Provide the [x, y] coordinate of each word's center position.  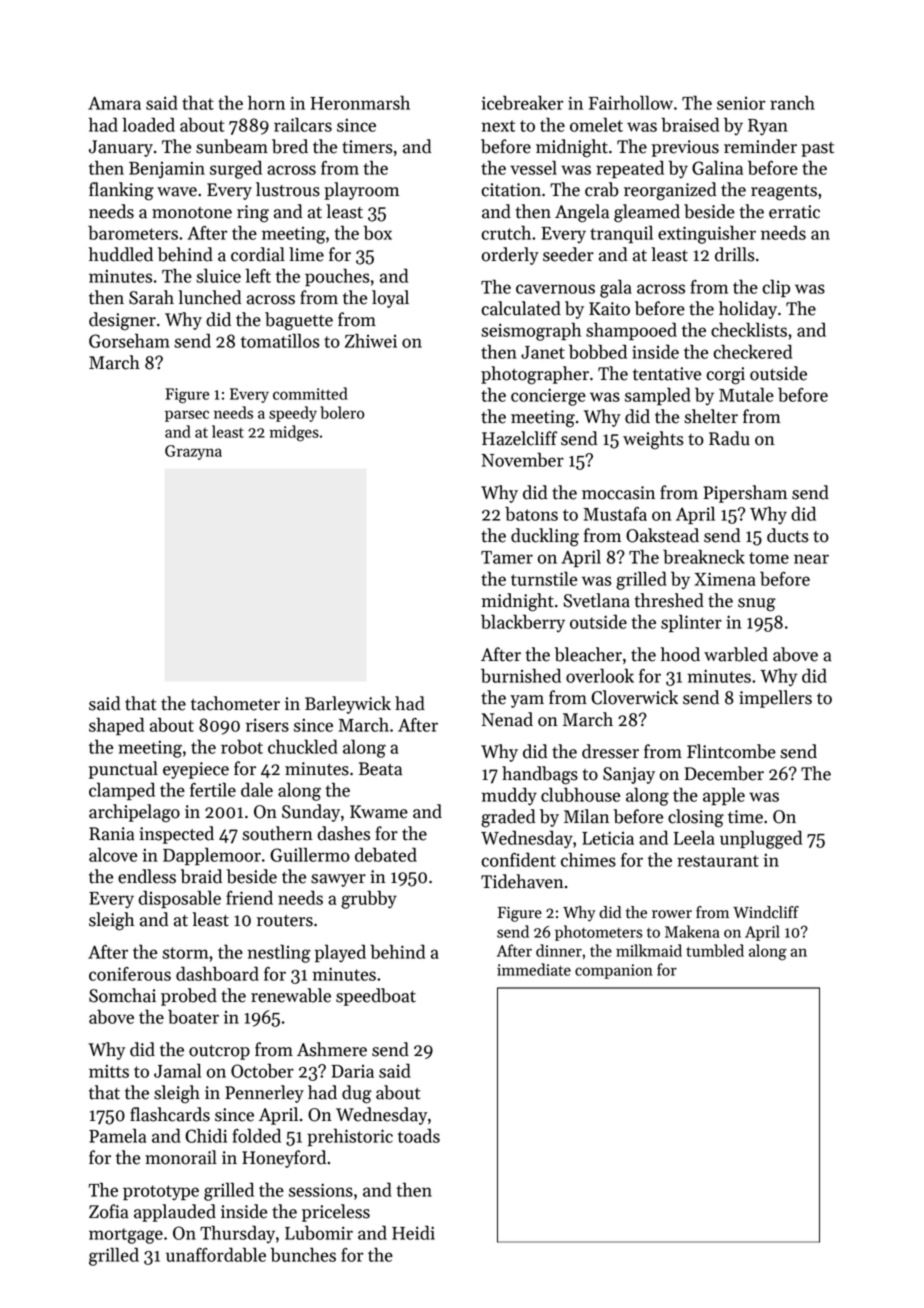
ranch [792, 102]
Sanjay [629, 775]
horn [266, 102]
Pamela [117, 1135]
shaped [116, 726]
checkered [752, 351]
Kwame [379, 812]
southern [277, 833]
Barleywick [348, 705]
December [724, 773]
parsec [187, 416]
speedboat [376, 997]
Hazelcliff [519, 438]
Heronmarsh [360, 102]
